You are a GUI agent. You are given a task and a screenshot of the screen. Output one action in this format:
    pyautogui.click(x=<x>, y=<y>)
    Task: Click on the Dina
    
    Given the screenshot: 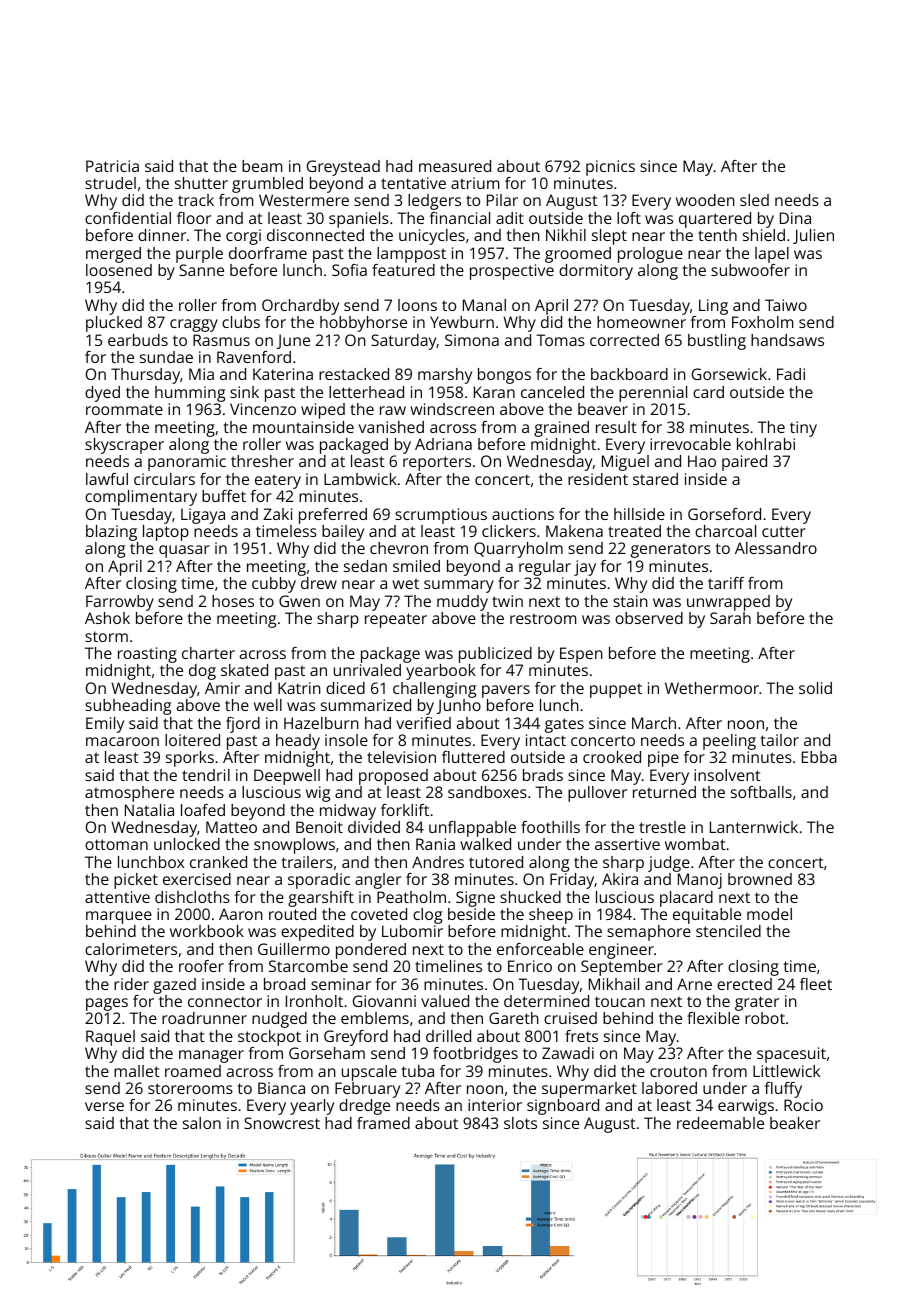 What is the action you would take?
    pyautogui.click(x=795, y=218)
